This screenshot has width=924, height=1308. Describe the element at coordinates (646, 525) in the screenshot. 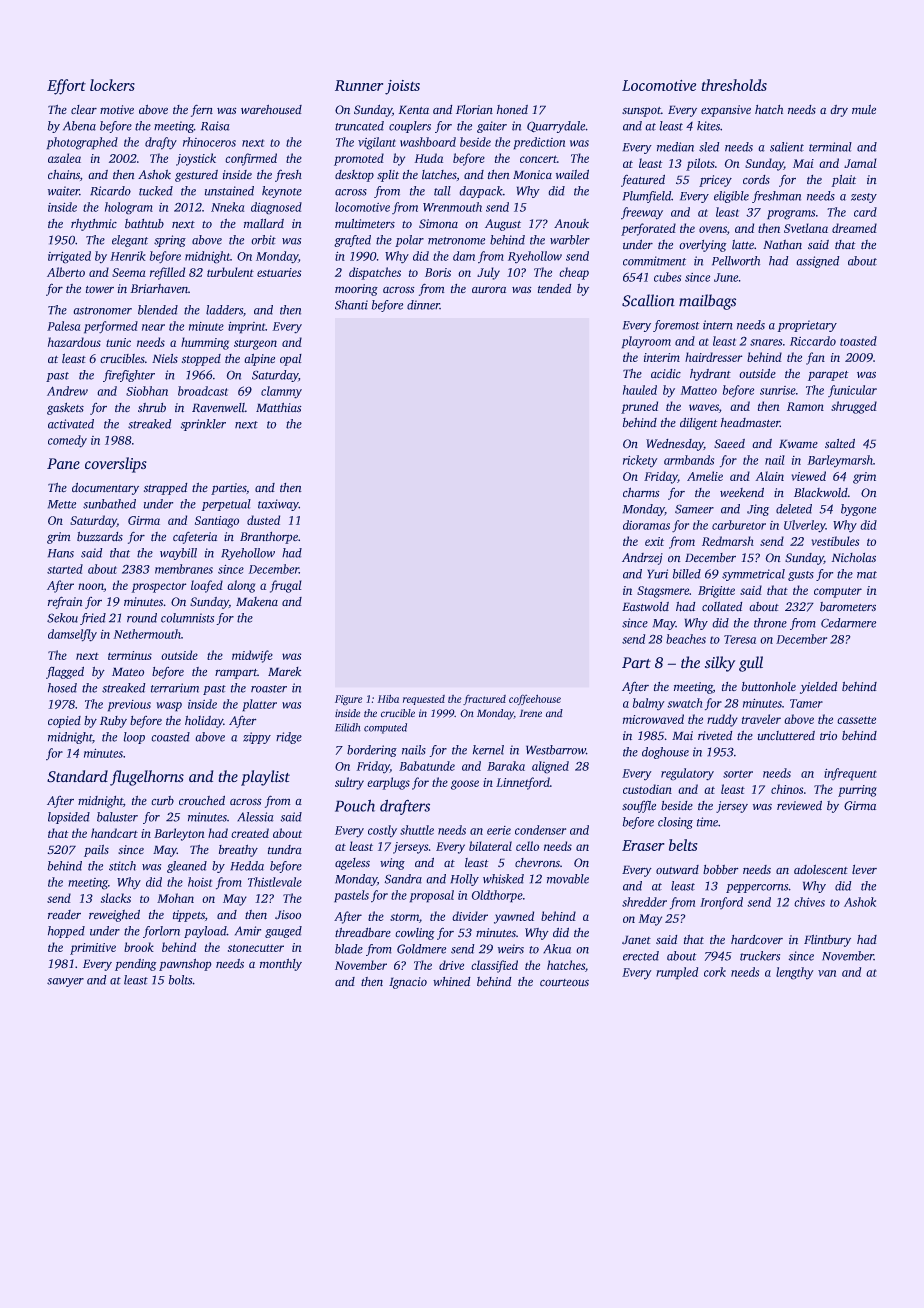

I see `dioramas` at that location.
